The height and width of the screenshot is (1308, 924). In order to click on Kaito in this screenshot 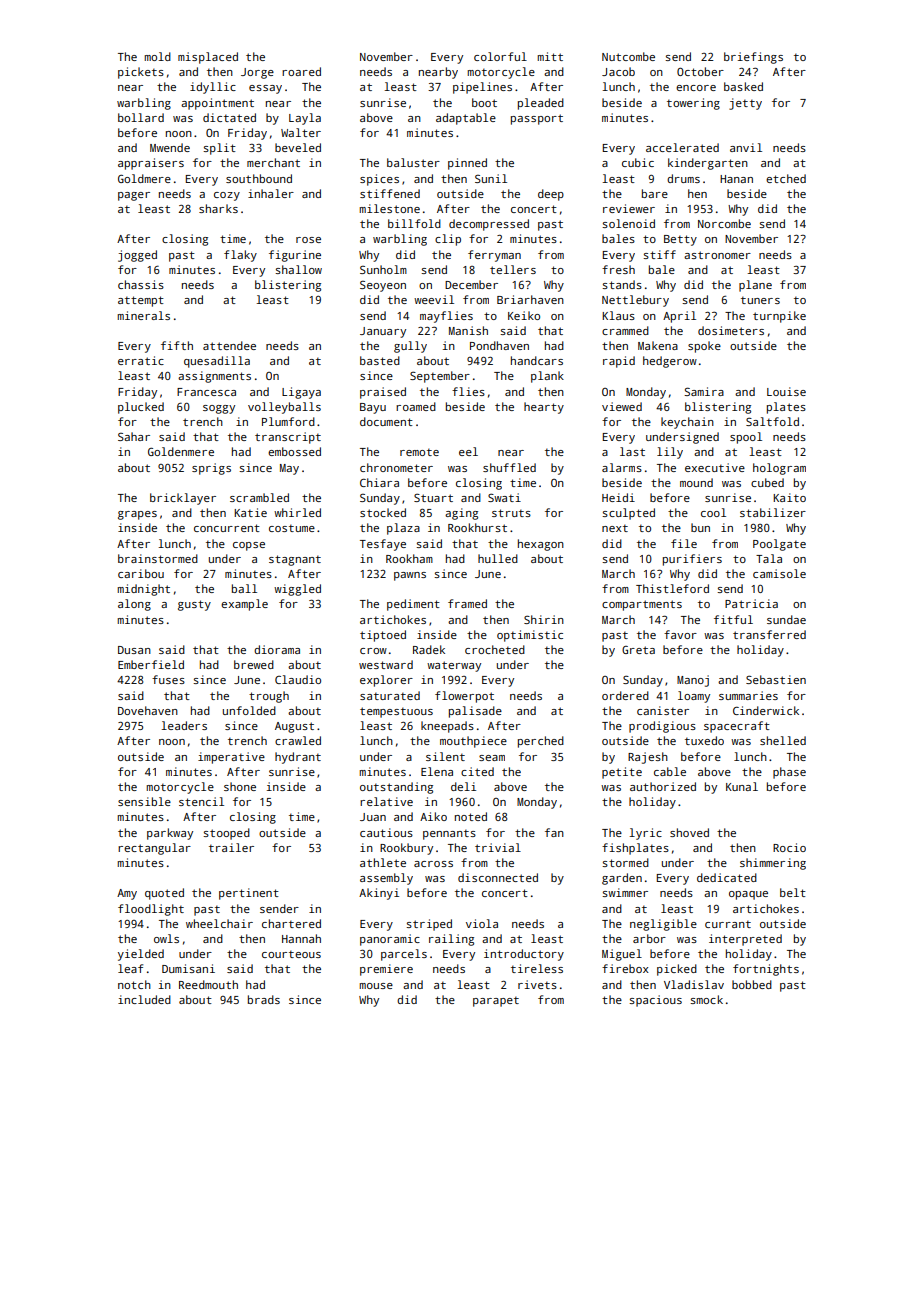, I will do `click(789, 497)`.
